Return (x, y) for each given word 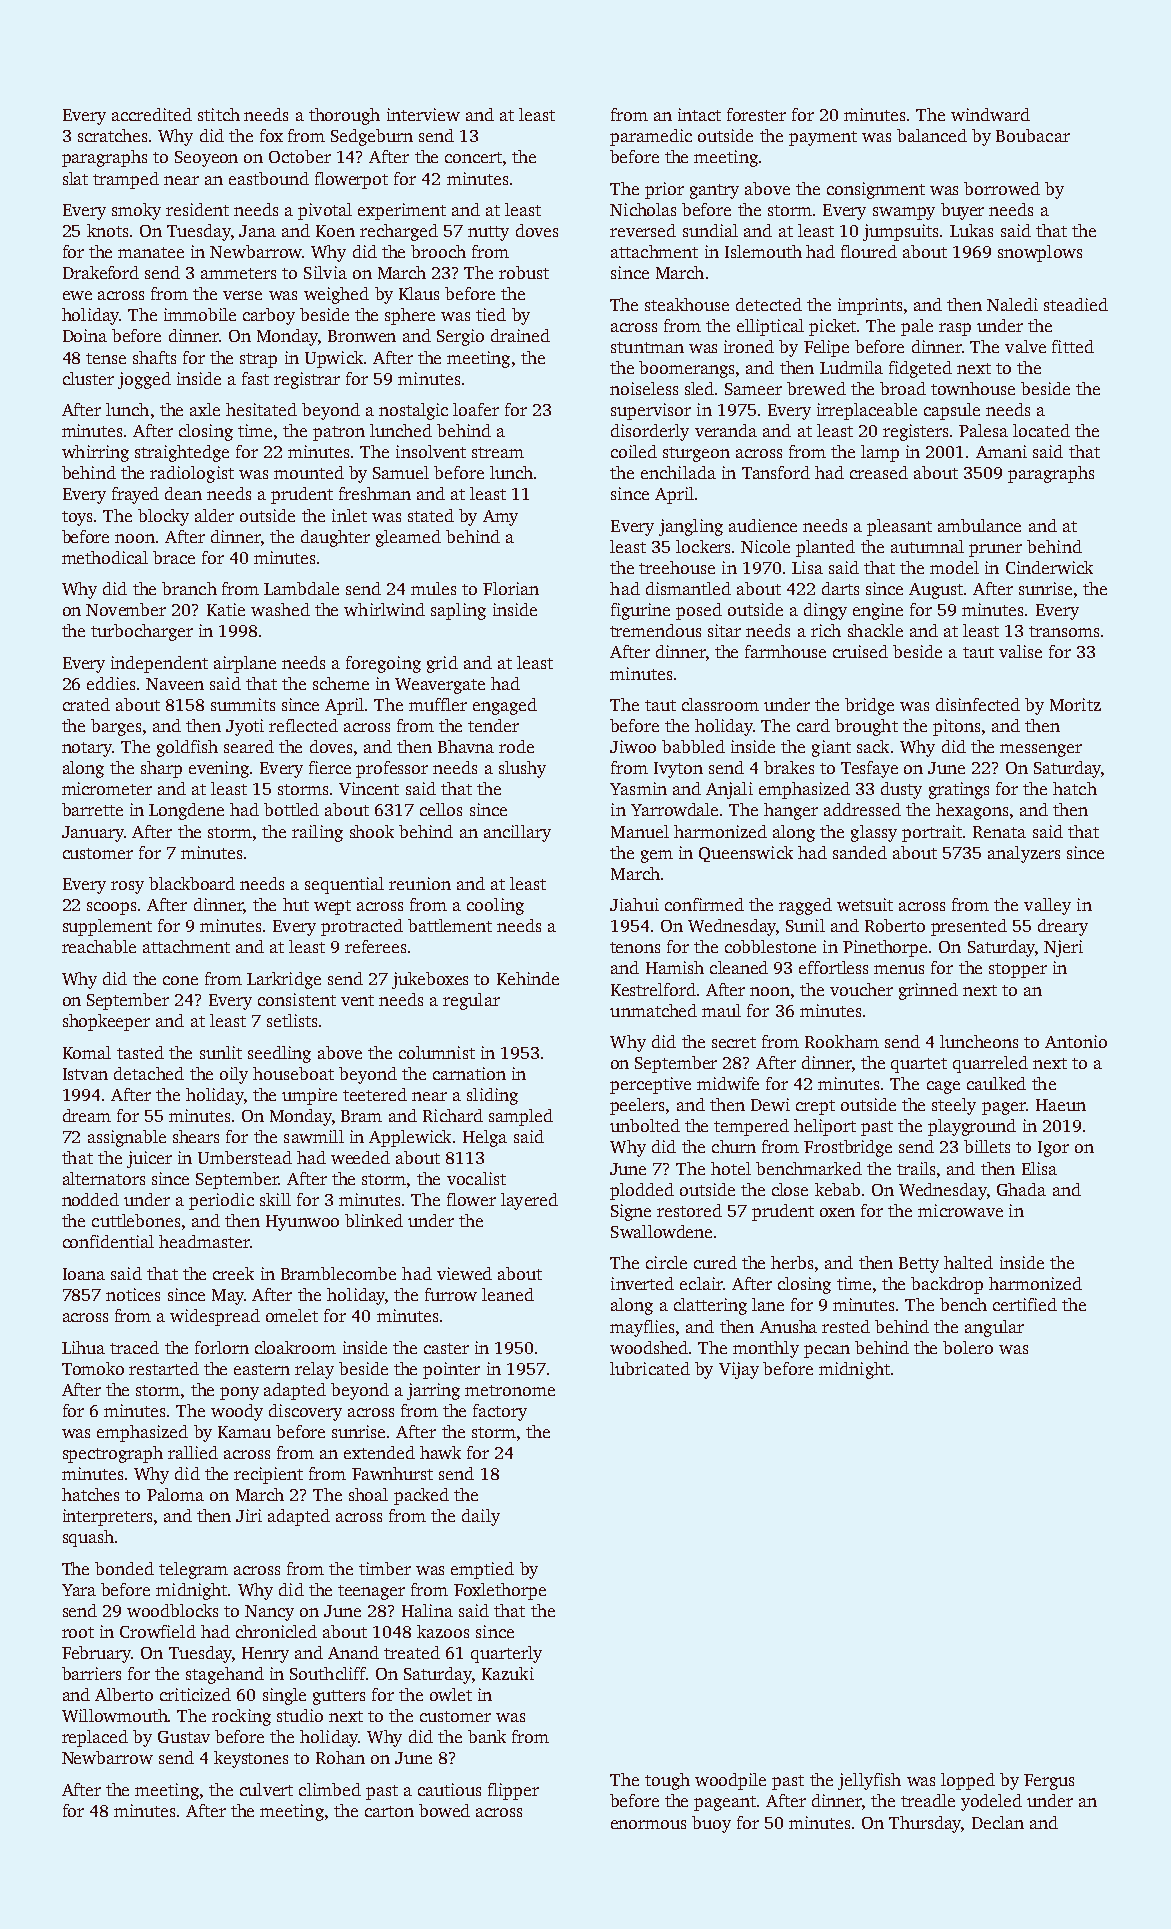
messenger (1041, 750)
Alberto (124, 1694)
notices (133, 1294)
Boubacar (1033, 135)
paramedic (651, 137)
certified (1025, 1304)
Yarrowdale (674, 809)
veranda (726, 430)
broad (903, 388)
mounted (309, 472)
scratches (112, 135)
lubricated (650, 1368)
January (93, 834)
